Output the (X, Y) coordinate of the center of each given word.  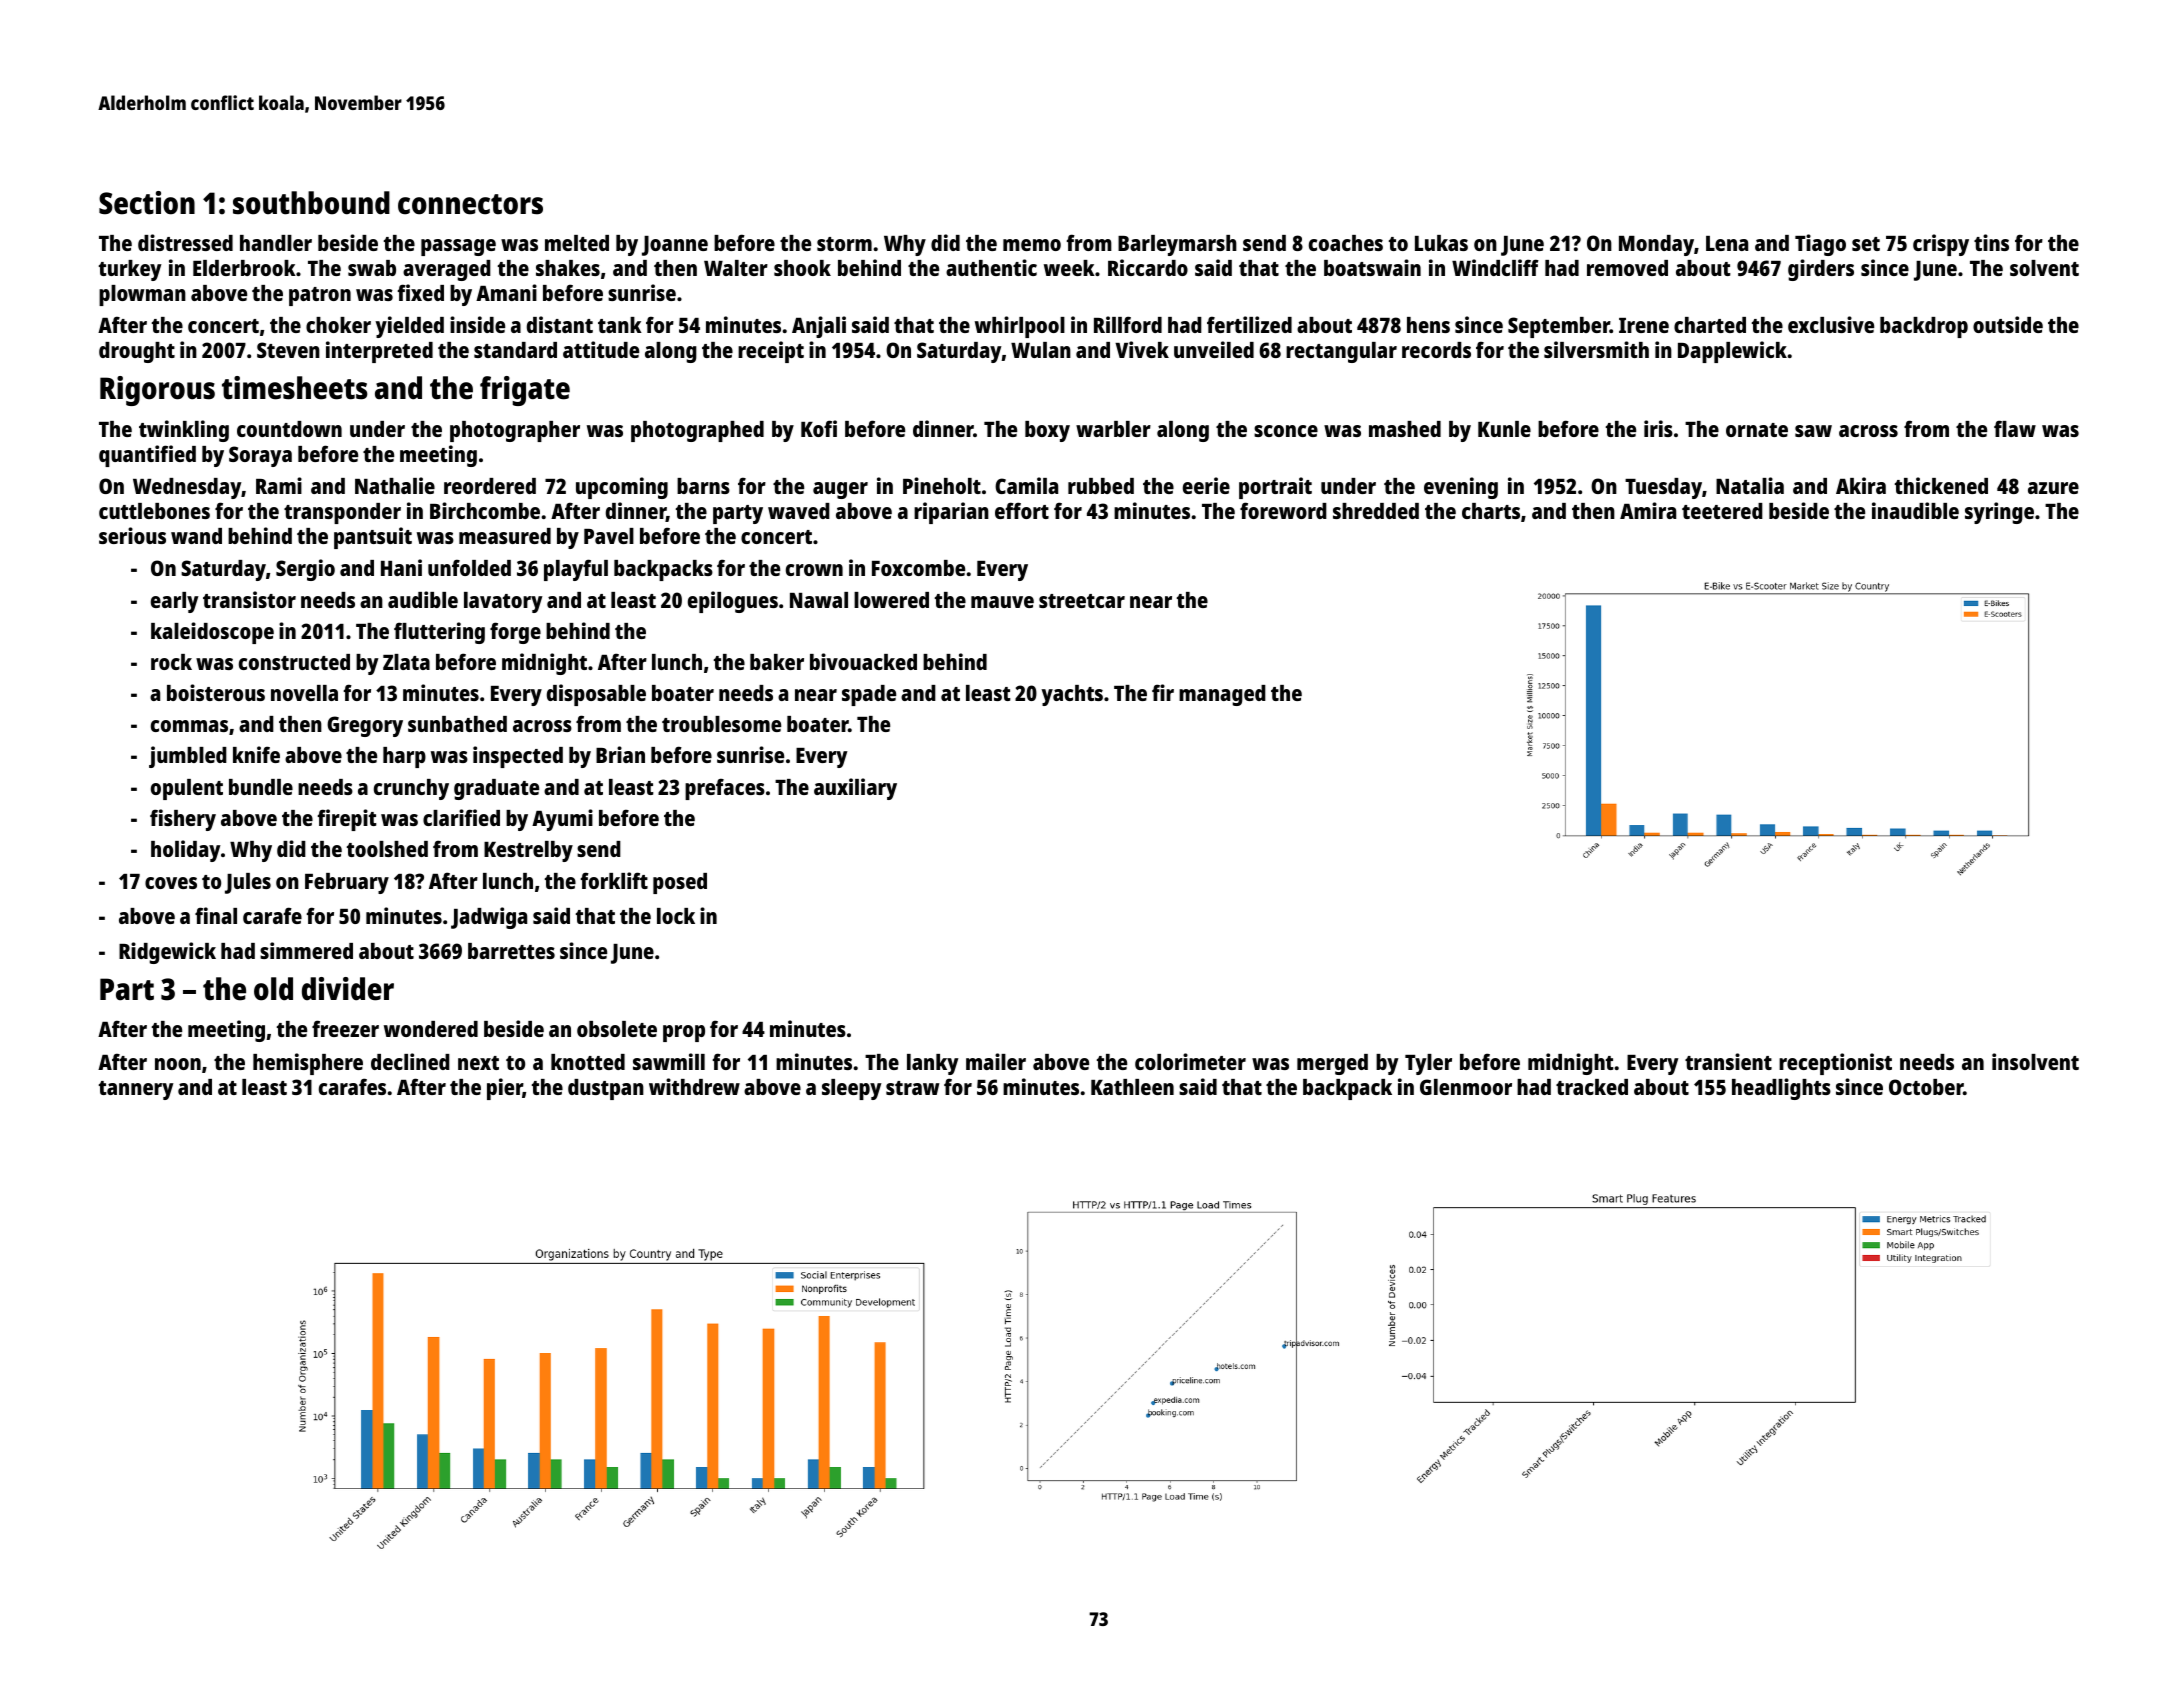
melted (577, 243)
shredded (1376, 511)
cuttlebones (154, 511)
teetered (1722, 511)
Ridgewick (167, 953)
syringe (1999, 513)
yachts (1072, 695)
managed (1222, 695)
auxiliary (855, 789)
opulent (187, 789)
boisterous (216, 692)
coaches (1346, 243)
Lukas (1441, 243)
